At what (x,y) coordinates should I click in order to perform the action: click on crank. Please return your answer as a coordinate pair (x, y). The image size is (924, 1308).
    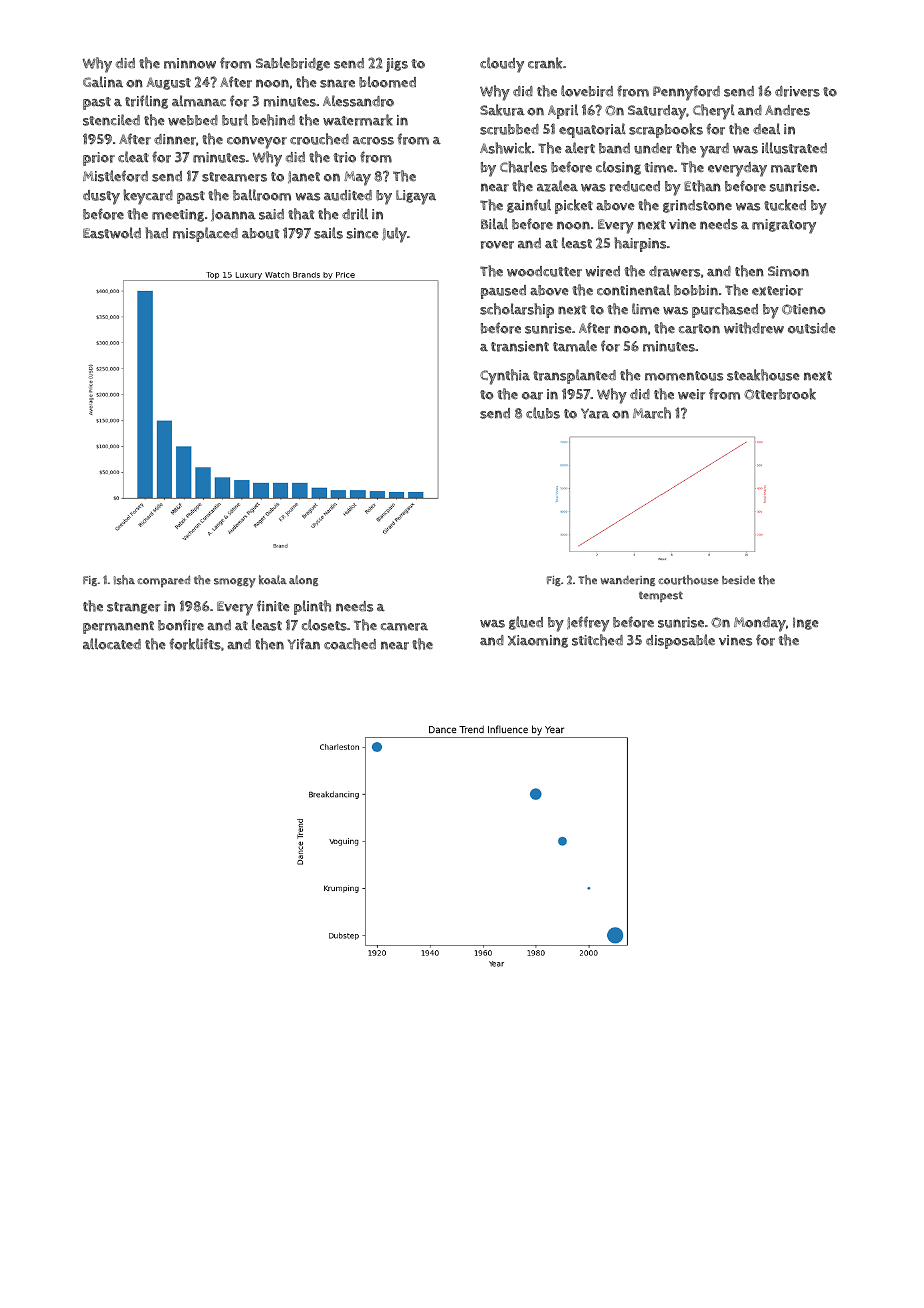
    Looking at the image, I should click on (545, 63).
